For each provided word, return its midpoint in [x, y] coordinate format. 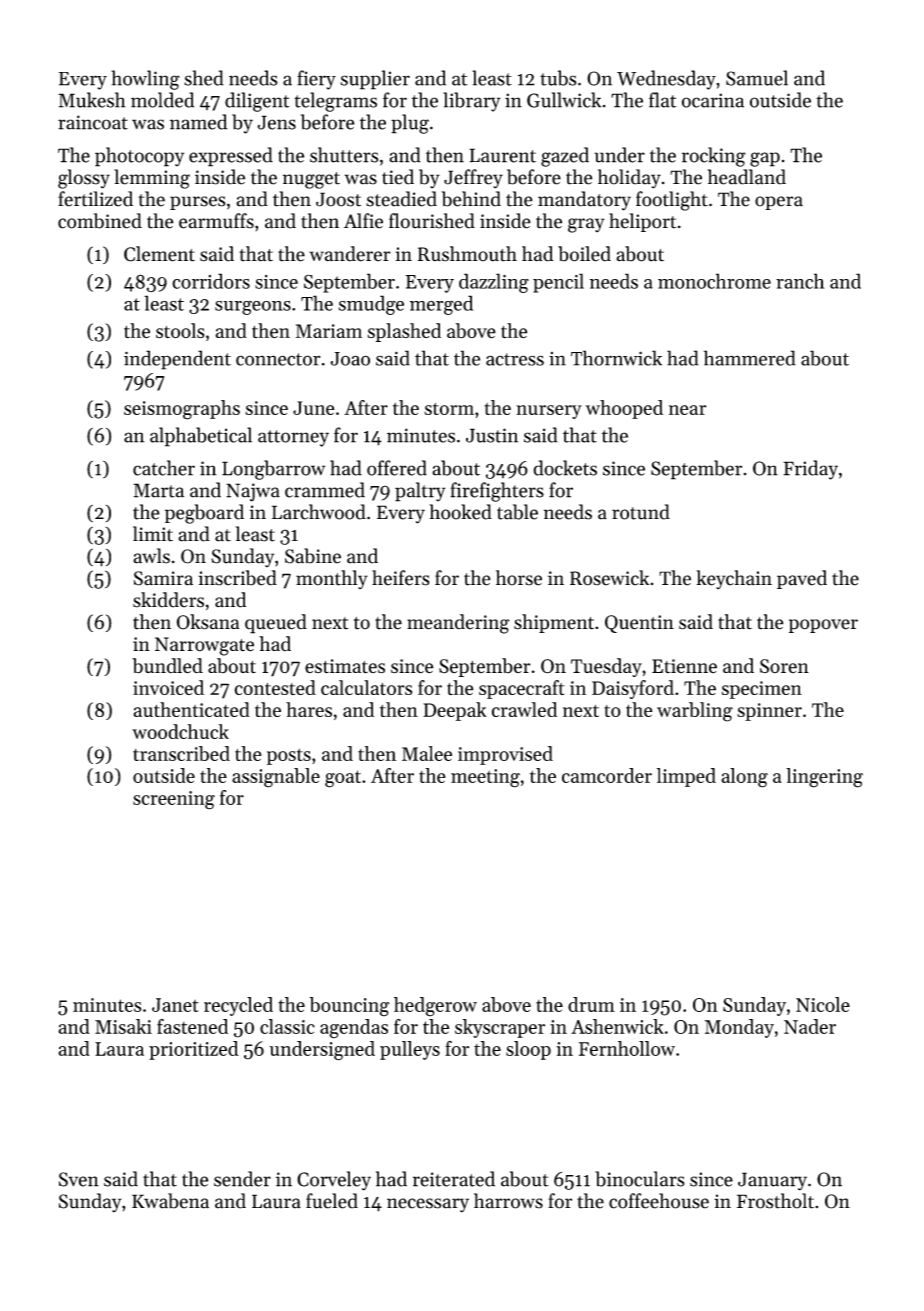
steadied [401, 199]
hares [309, 709]
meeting [485, 778]
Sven [79, 1179]
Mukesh [92, 100]
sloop [528, 1050]
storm [449, 409]
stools [180, 331]
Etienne [684, 666]
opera [779, 203]
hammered [750, 358]
